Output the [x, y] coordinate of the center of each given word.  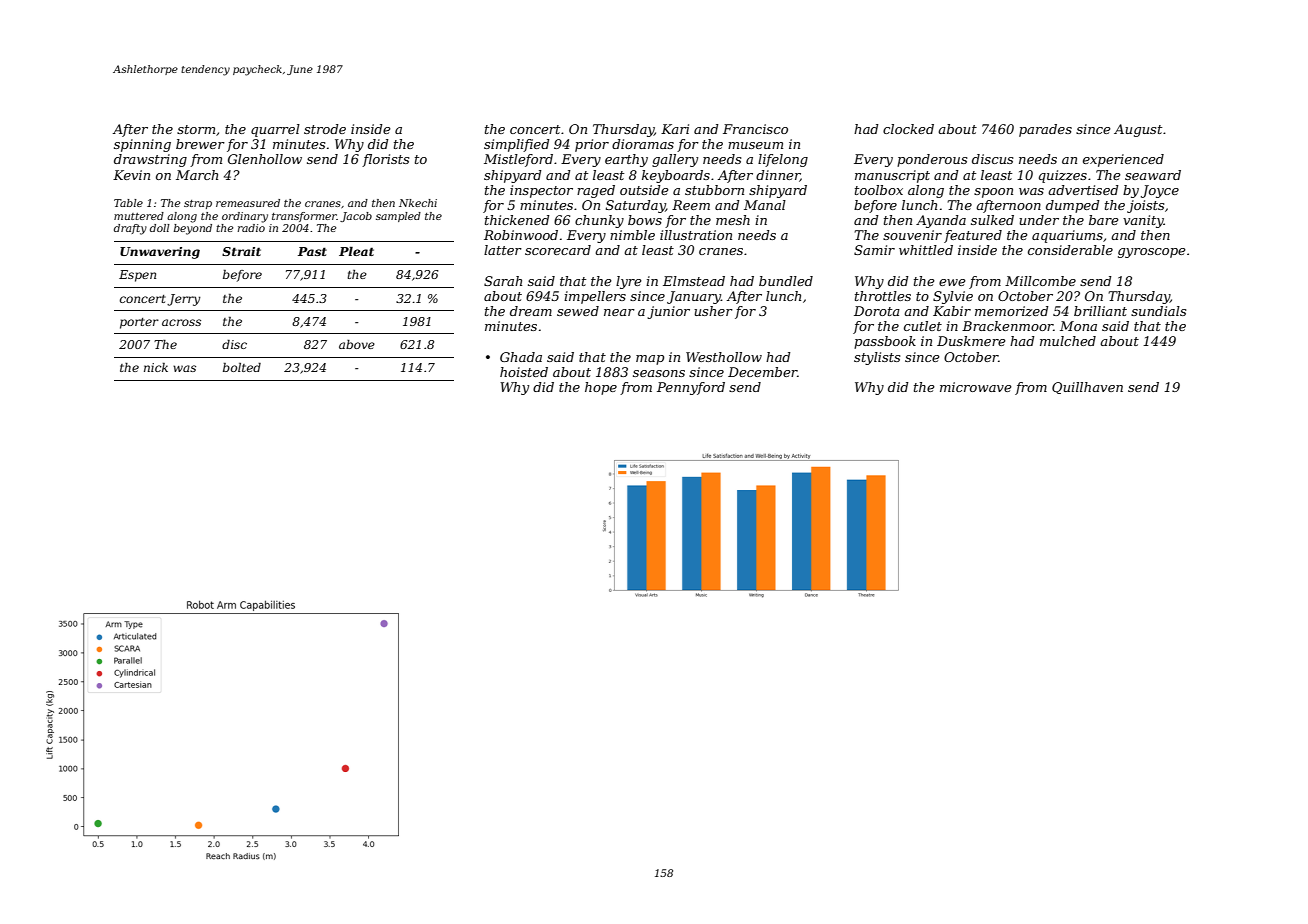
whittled [926, 250]
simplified [517, 145]
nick [156, 367]
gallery [675, 160]
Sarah [503, 281]
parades [1045, 130]
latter [503, 250]
